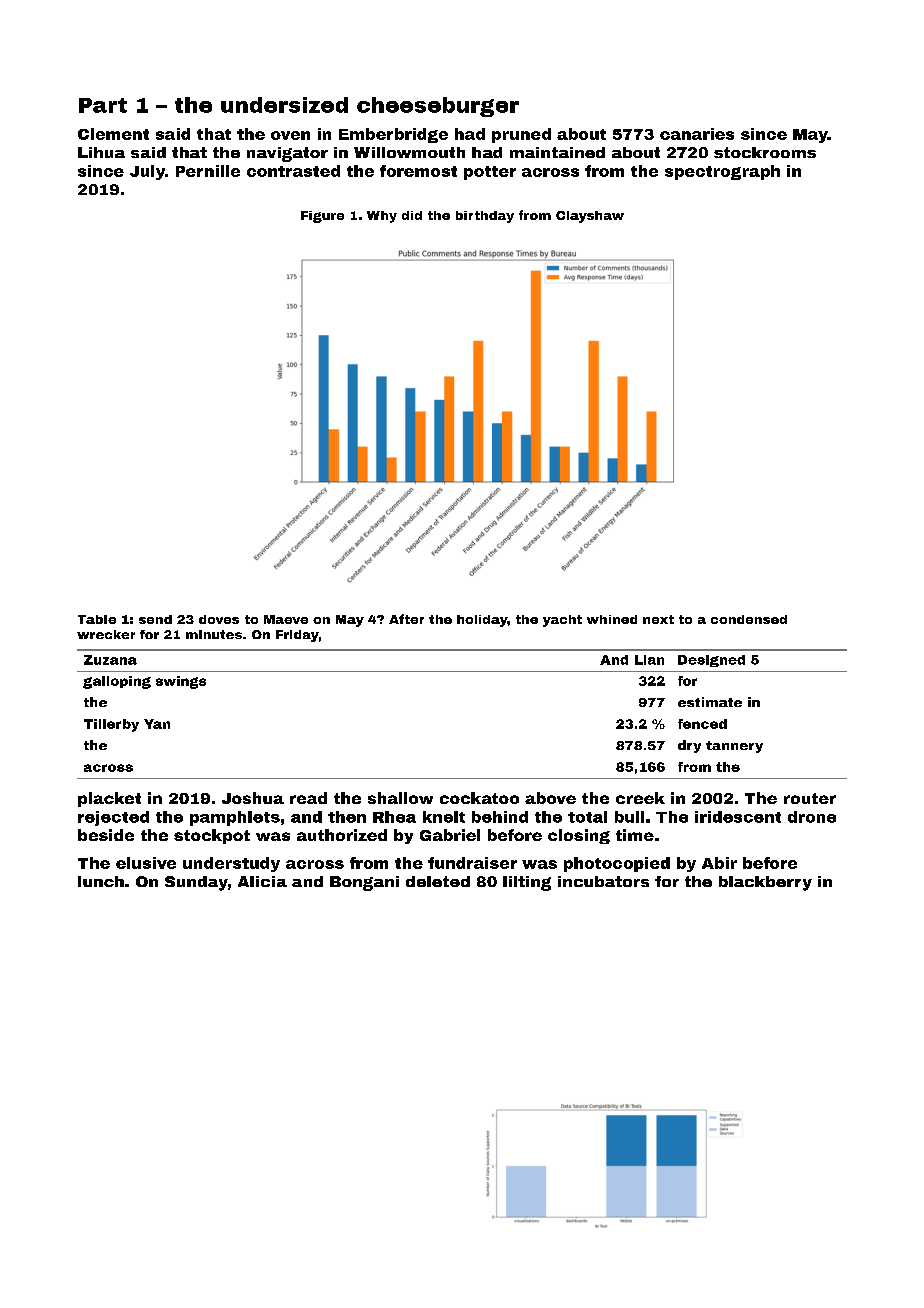 This screenshot has width=924, height=1308. Describe the element at coordinates (284, 105) in the screenshot. I see `undersized` at that location.
